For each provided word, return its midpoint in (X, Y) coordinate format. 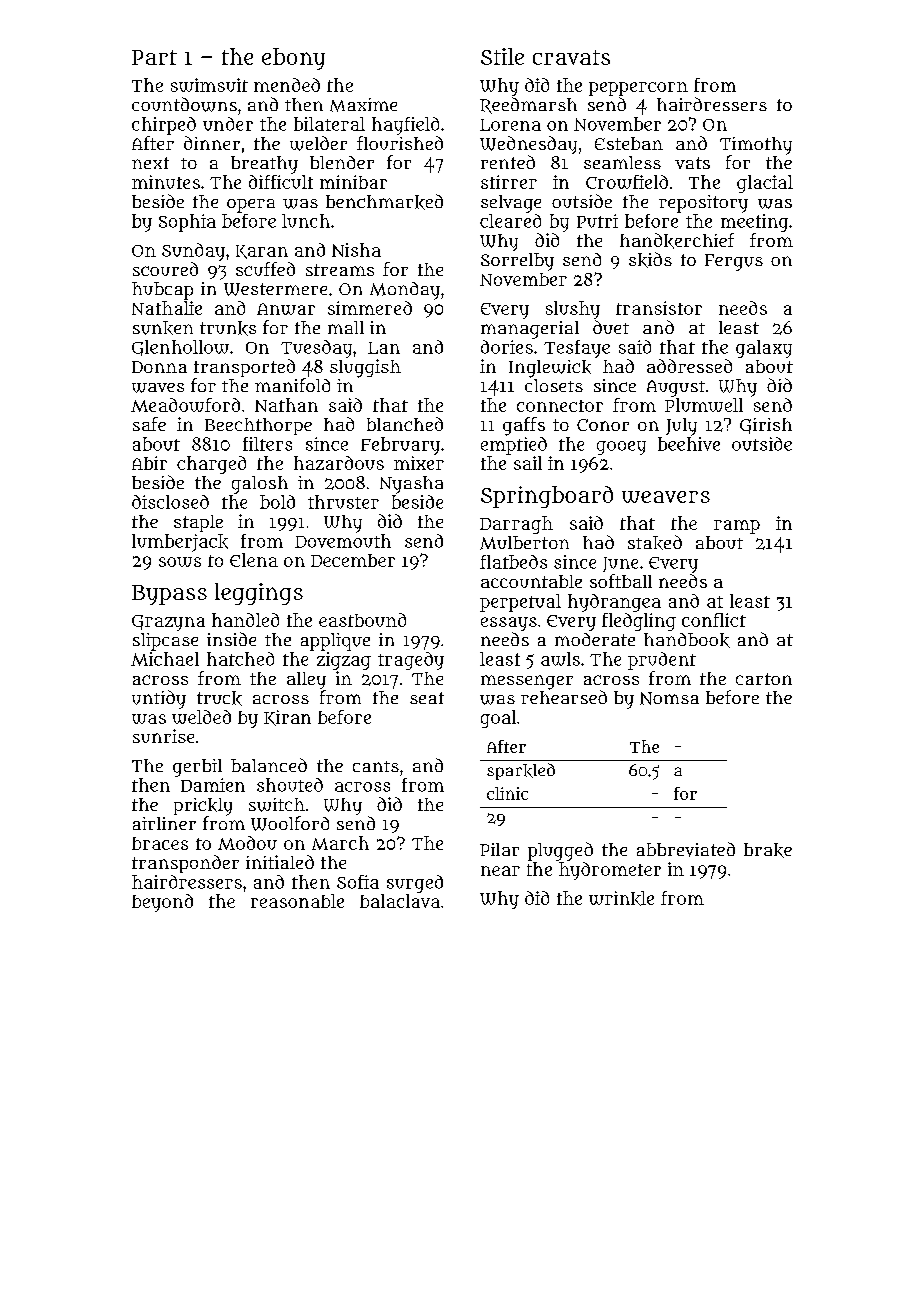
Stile (502, 56)
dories (507, 347)
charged (211, 465)
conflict (714, 620)
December (353, 560)
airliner (164, 823)
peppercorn (638, 89)
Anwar (286, 309)
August (676, 388)
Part (154, 57)
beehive (689, 444)
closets (554, 385)
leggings (259, 594)
